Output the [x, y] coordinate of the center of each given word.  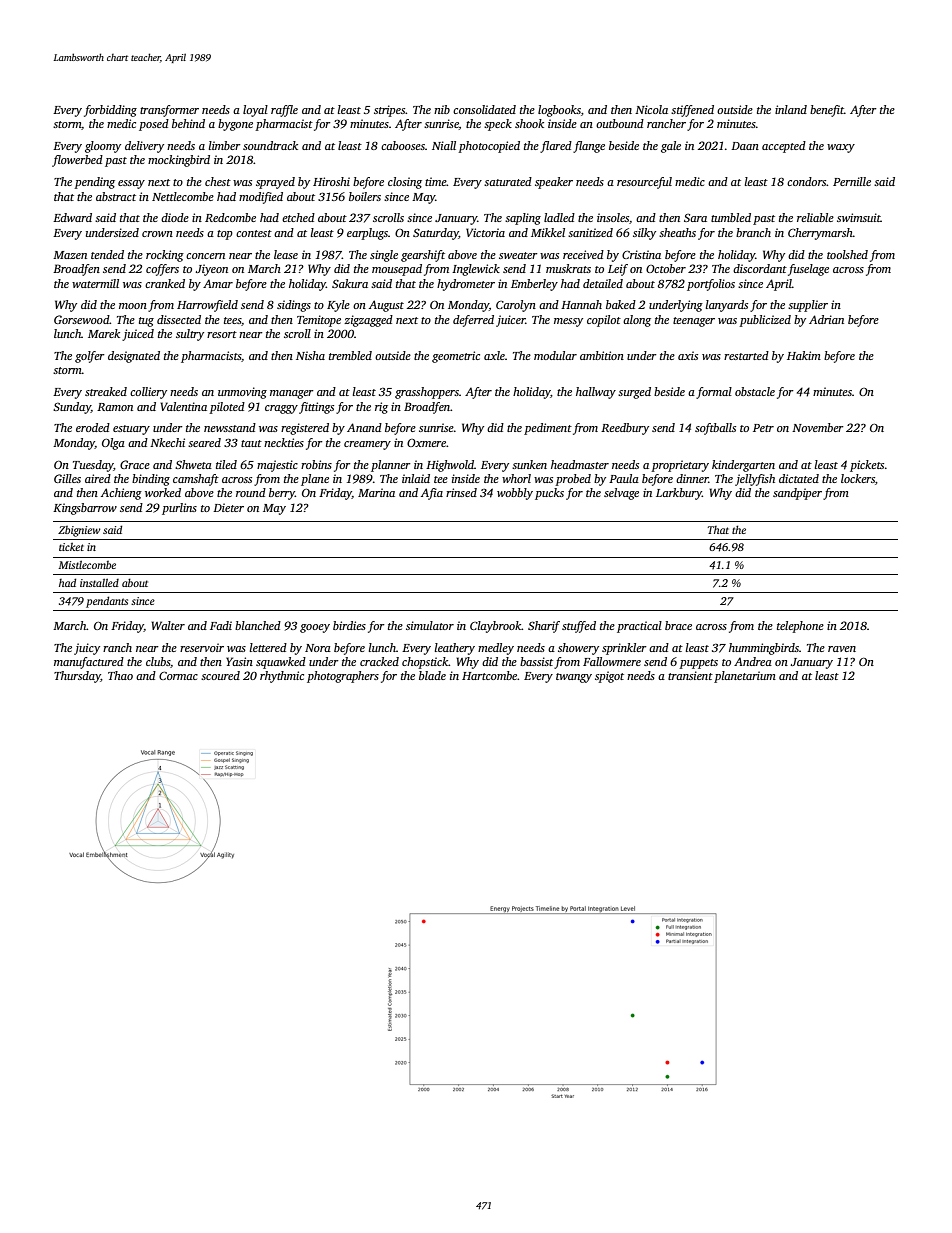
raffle [284, 111]
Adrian [826, 319]
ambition [602, 355]
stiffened [692, 111]
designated [134, 357]
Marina [376, 492]
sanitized [590, 232]
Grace [135, 464]
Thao [120, 675]
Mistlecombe [87, 564]
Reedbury [625, 429]
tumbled [731, 217]
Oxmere [426, 443]
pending [94, 183]
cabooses [403, 145]
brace [678, 625]
